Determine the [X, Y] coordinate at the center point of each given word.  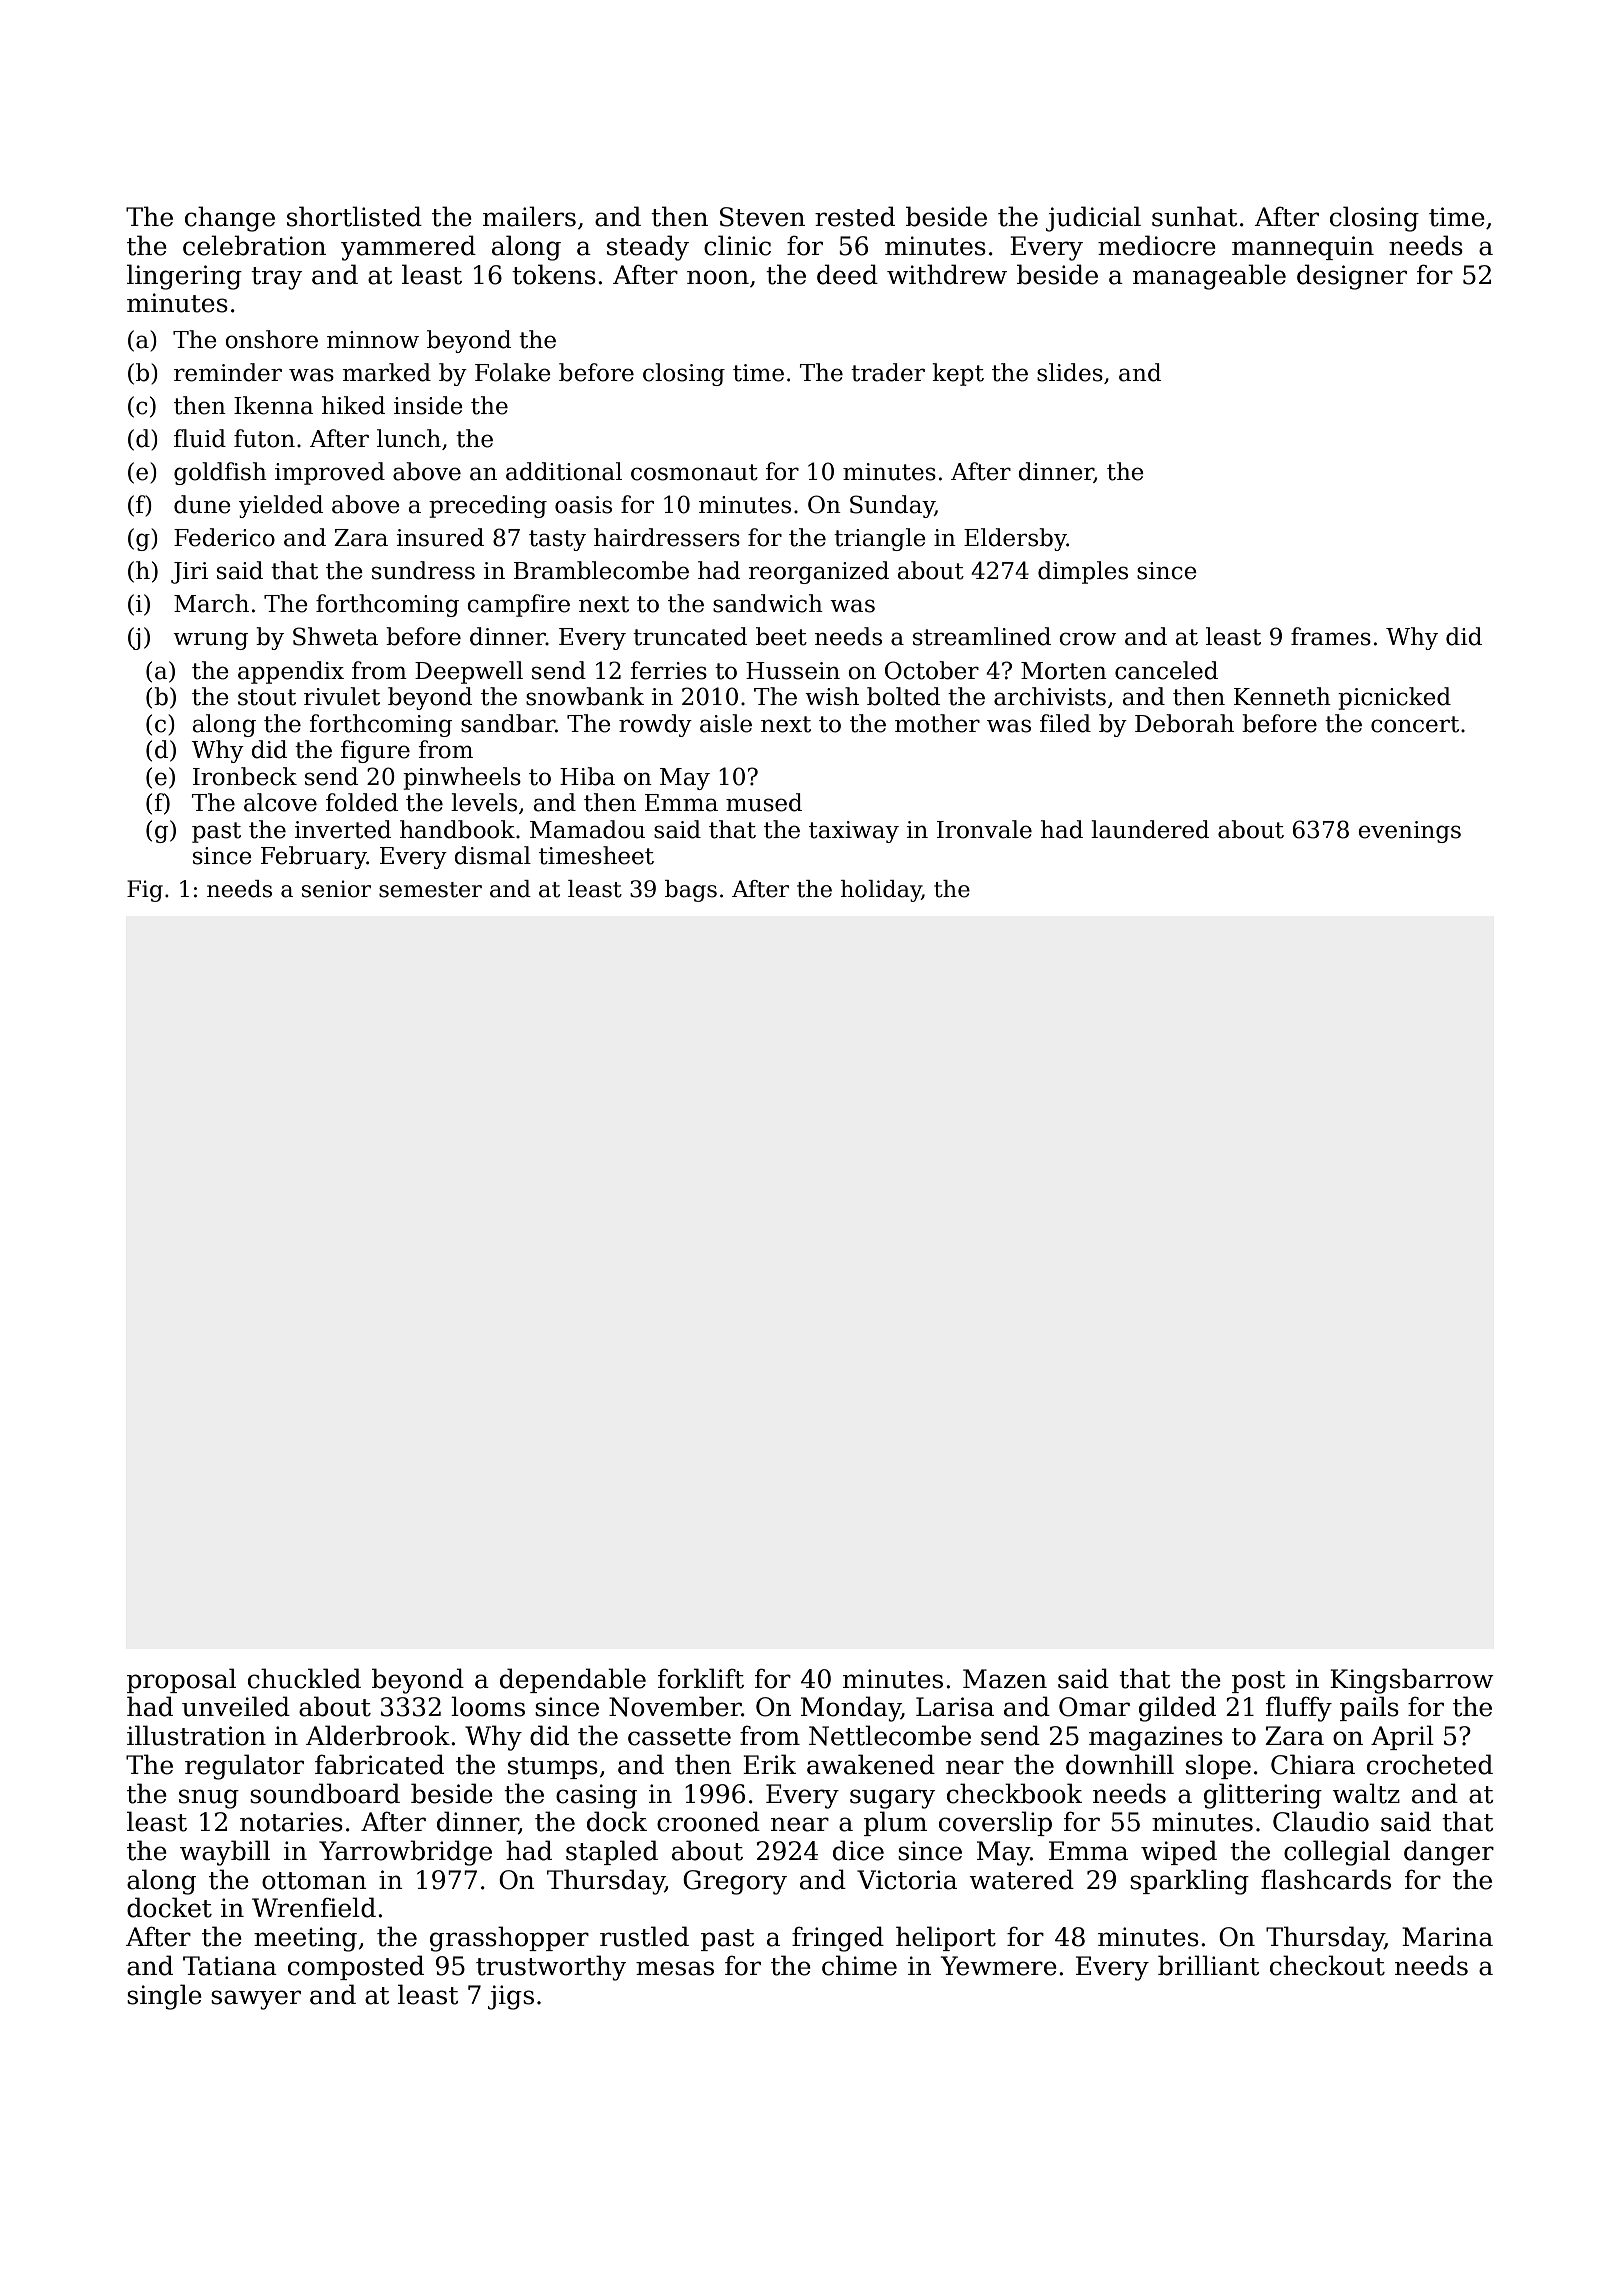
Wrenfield [314, 1907]
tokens [554, 274]
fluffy [1299, 1709]
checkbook [1014, 1793]
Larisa [955, 1707]
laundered [1150, 829]
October [932, 670]
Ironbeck [245, 776]
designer [1352, 277]
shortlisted [354, 216]
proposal [181, 1680]
